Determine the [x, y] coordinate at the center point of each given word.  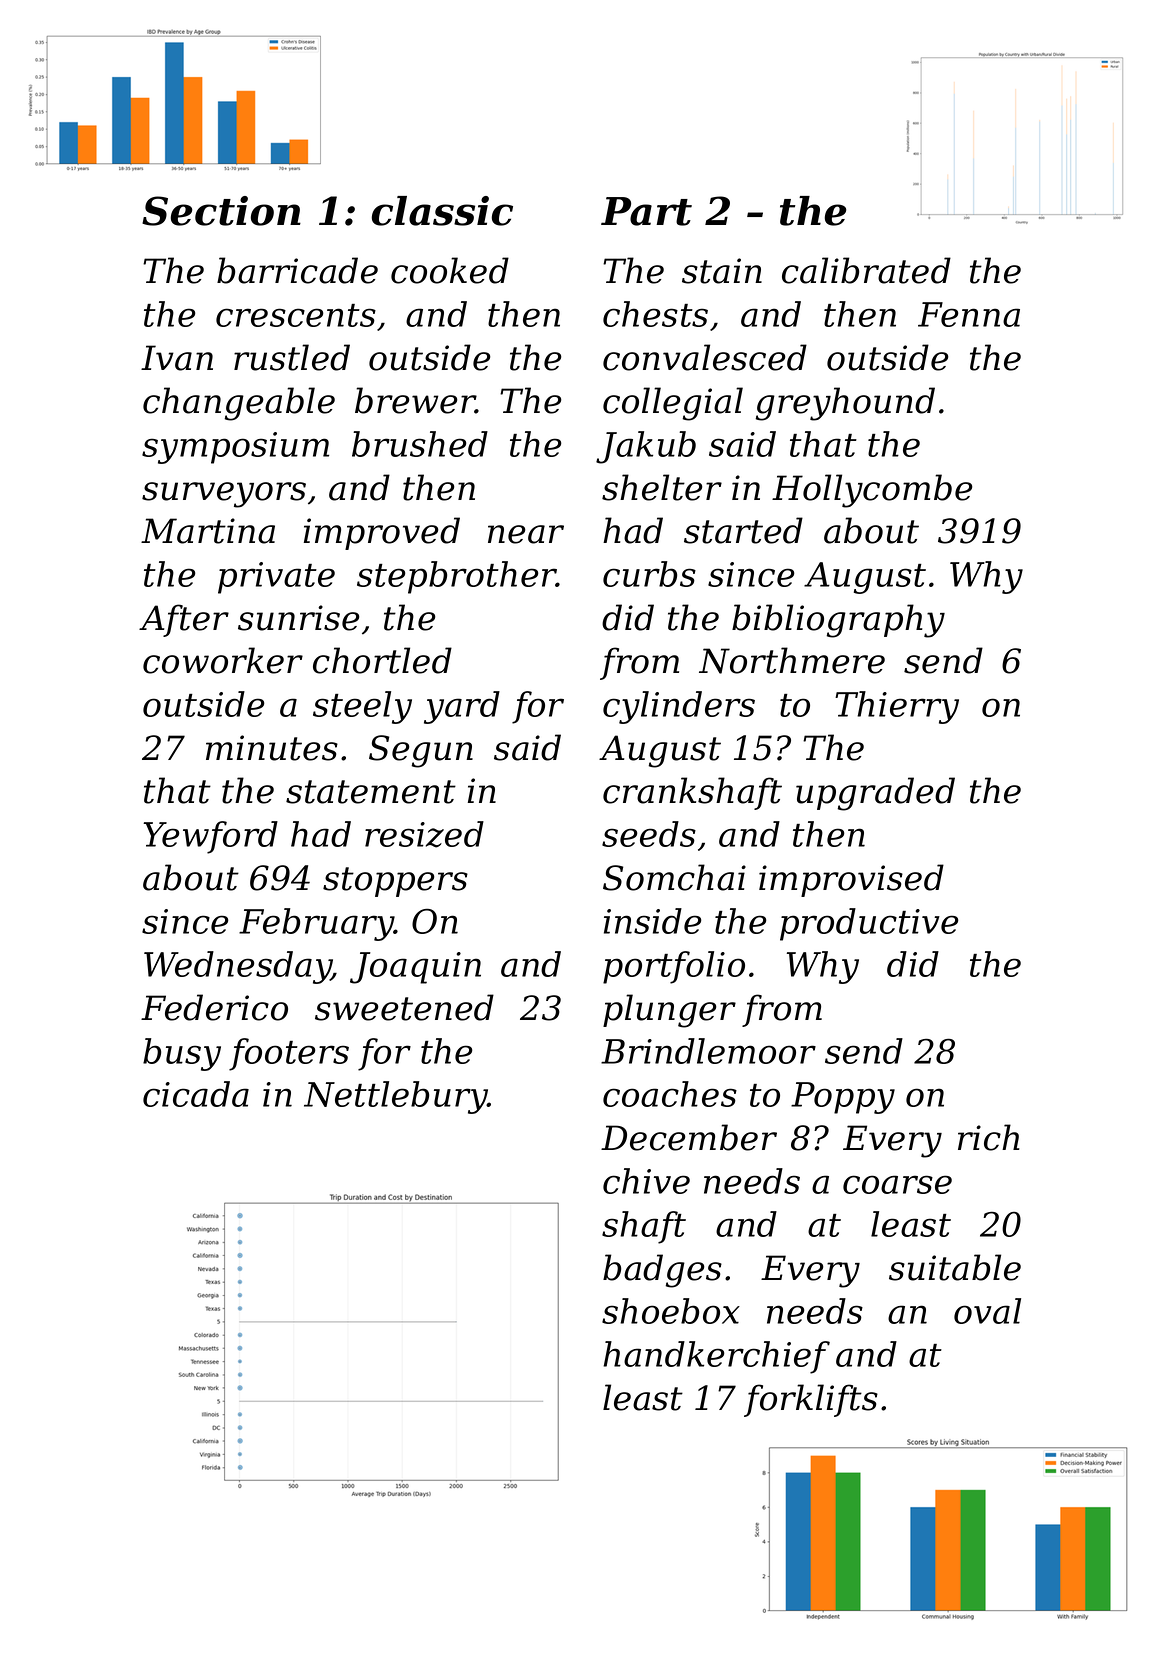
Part [646, 211]
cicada [196, 1094]
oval [987, 1311]
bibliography [838, 621]
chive [646, 1181]
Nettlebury [396, 1097]
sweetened [404, 1007]
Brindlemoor [708, 1051]
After [184, 620]
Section [221, 211]
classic [442, 211]
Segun [421, 751]
